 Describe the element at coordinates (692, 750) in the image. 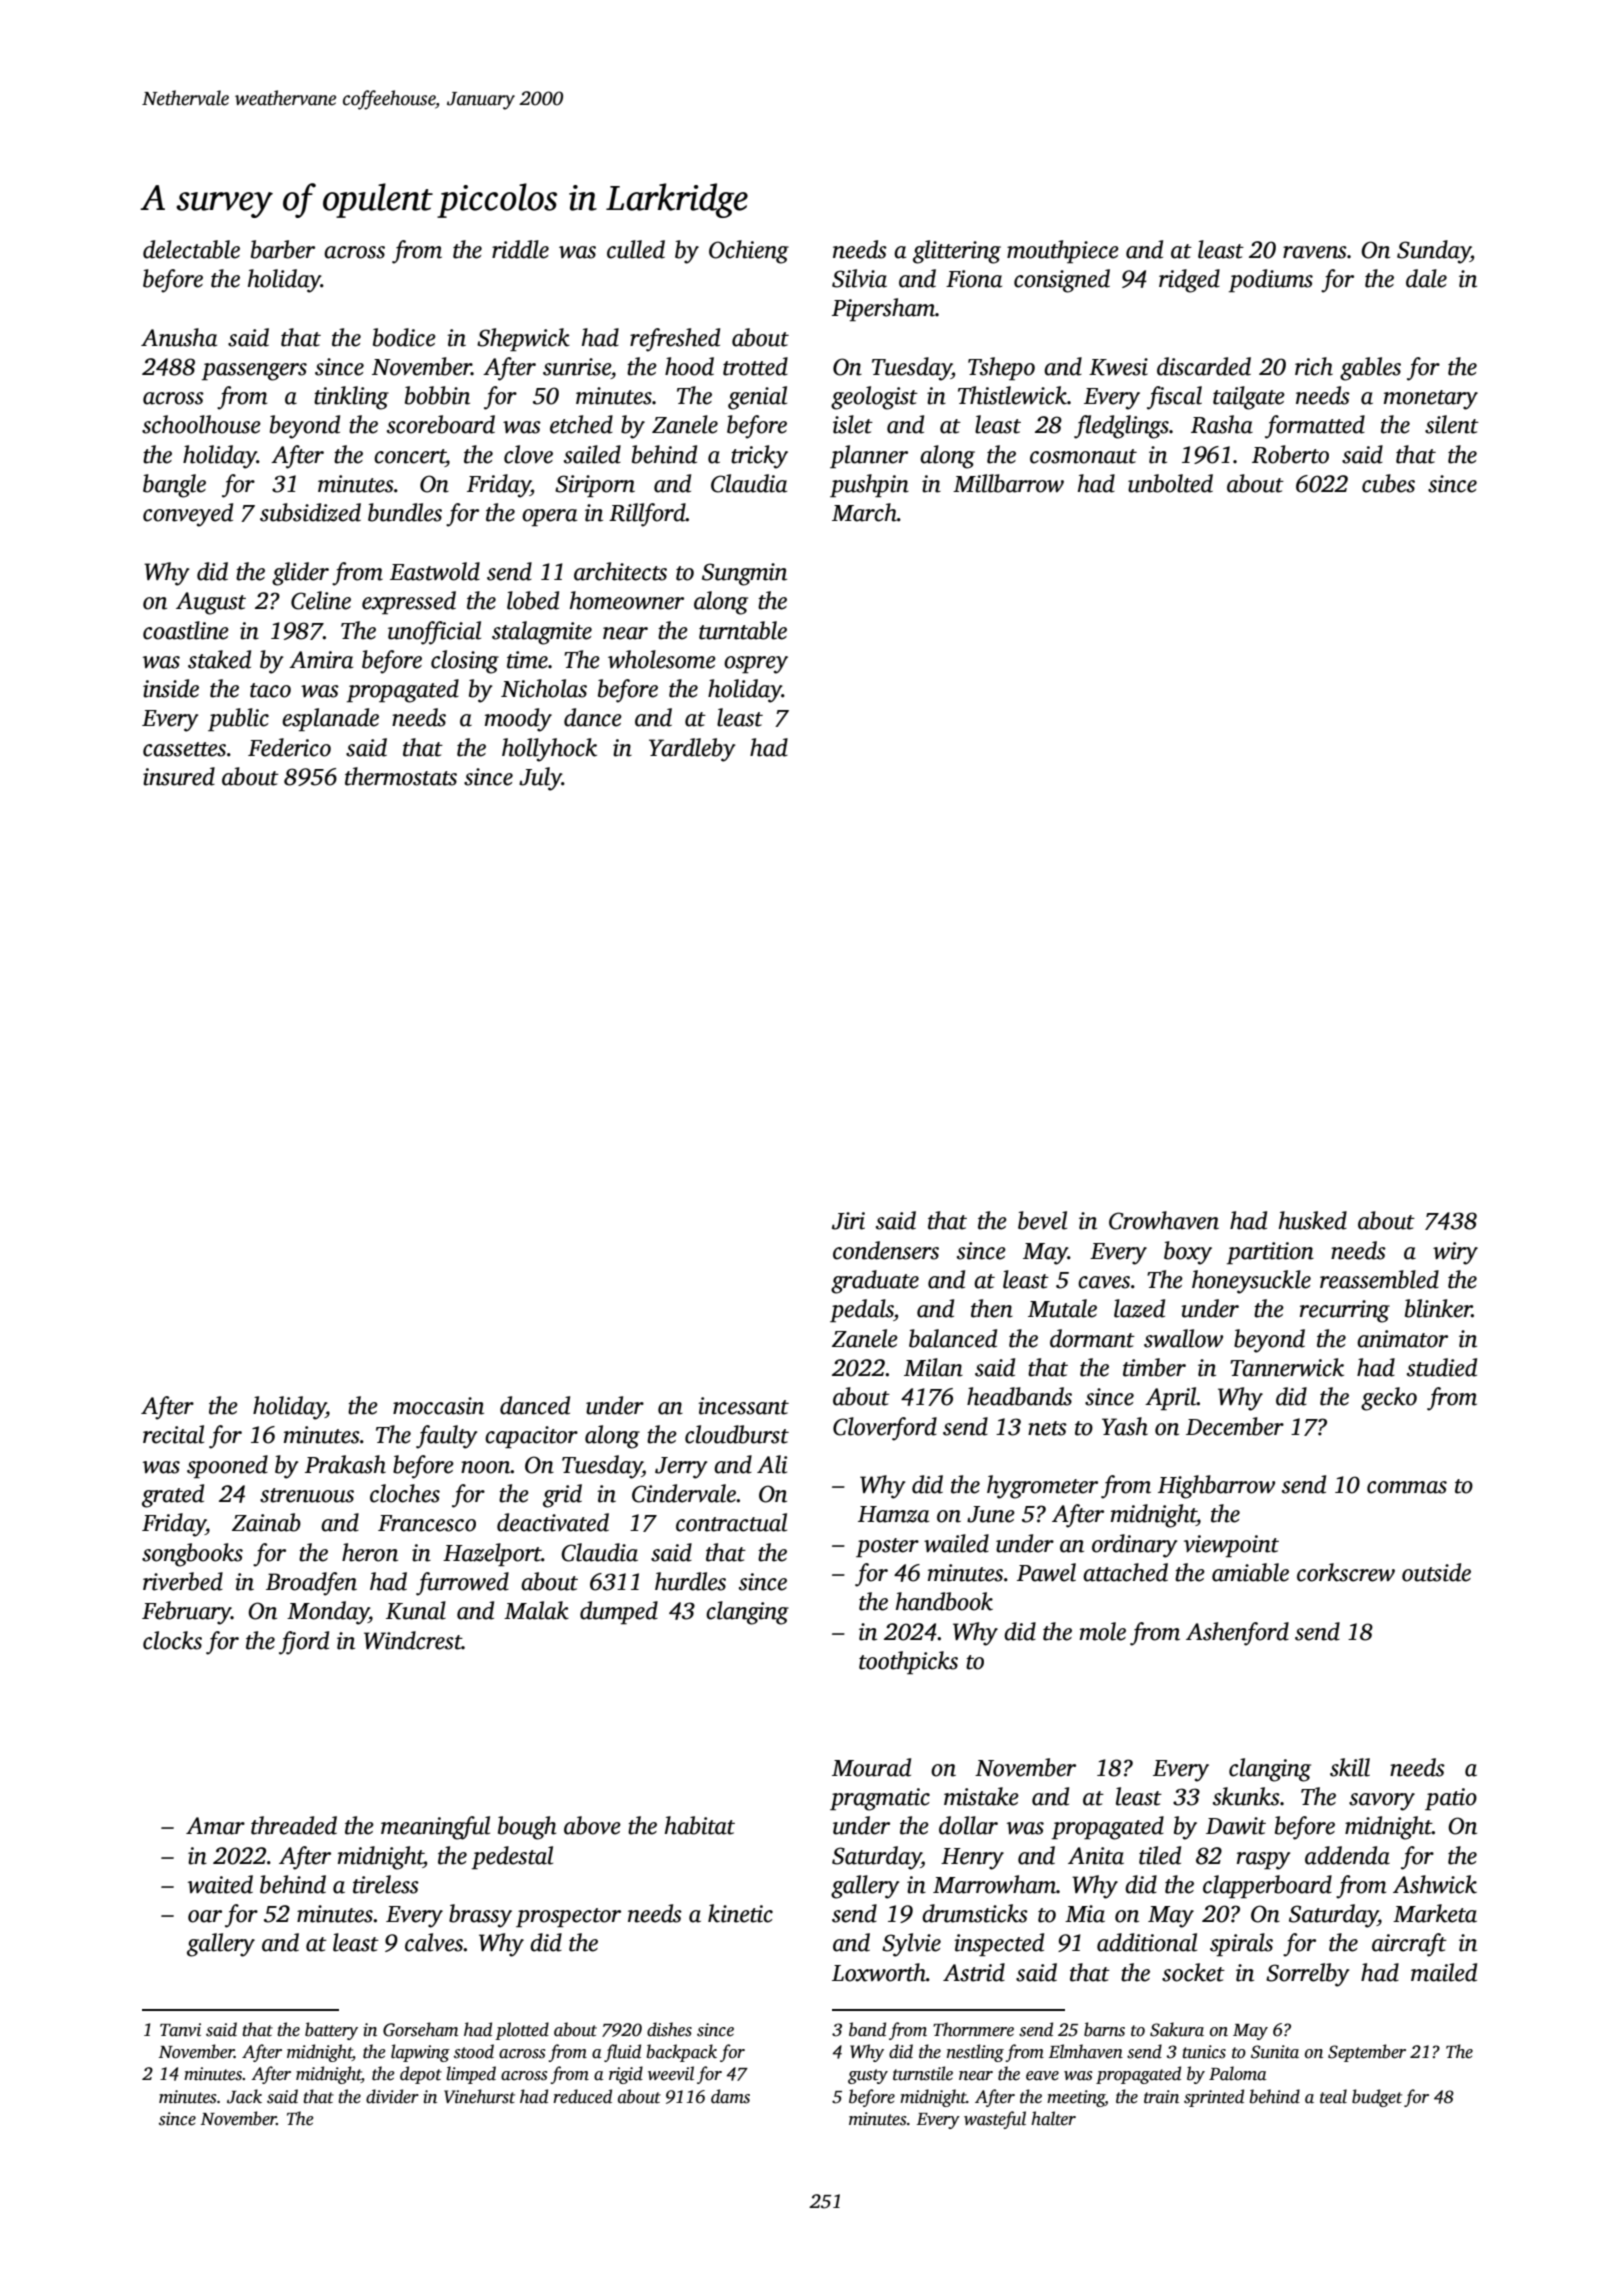

I see `Yardleby` at that location.
